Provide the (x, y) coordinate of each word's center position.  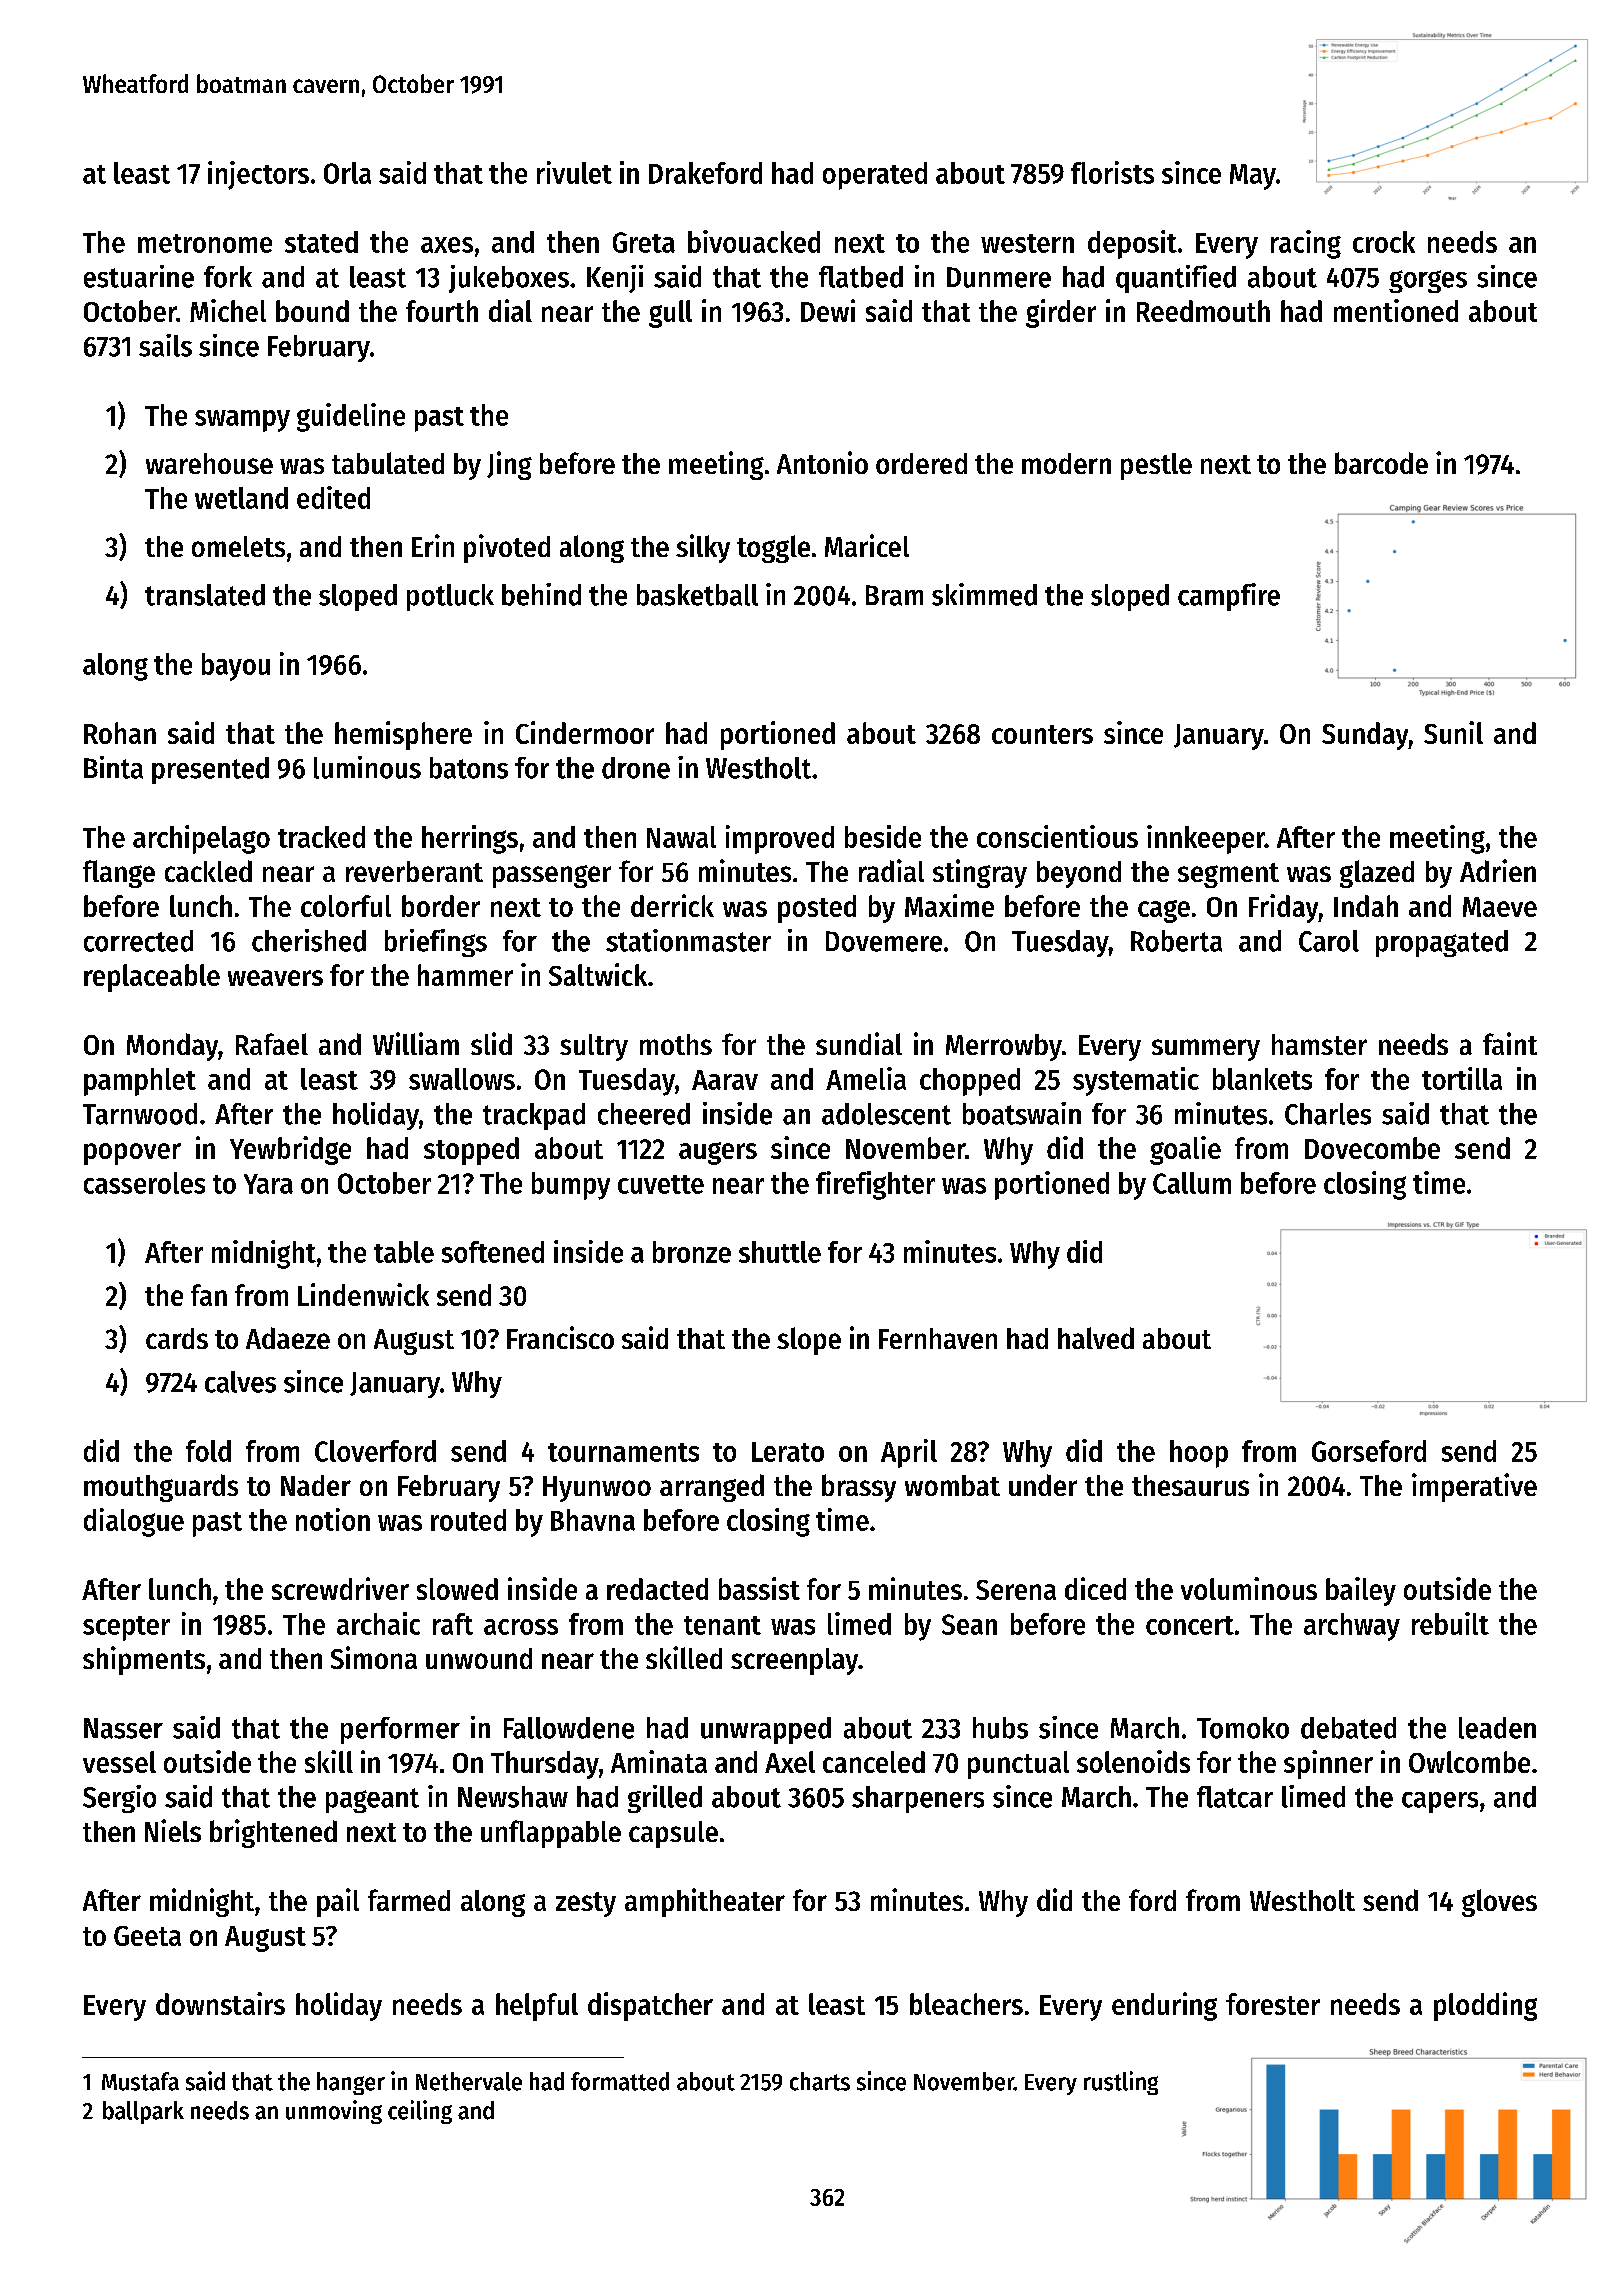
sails (165, 345)
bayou (236, 667)
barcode (1381, 463)
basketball (697, 595)
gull (670, 314)
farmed (409, 1900)
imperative (1474, 1487)
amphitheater (705, 1902)
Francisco (560, 1337)
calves (240, 1382)
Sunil (1453, 732)
